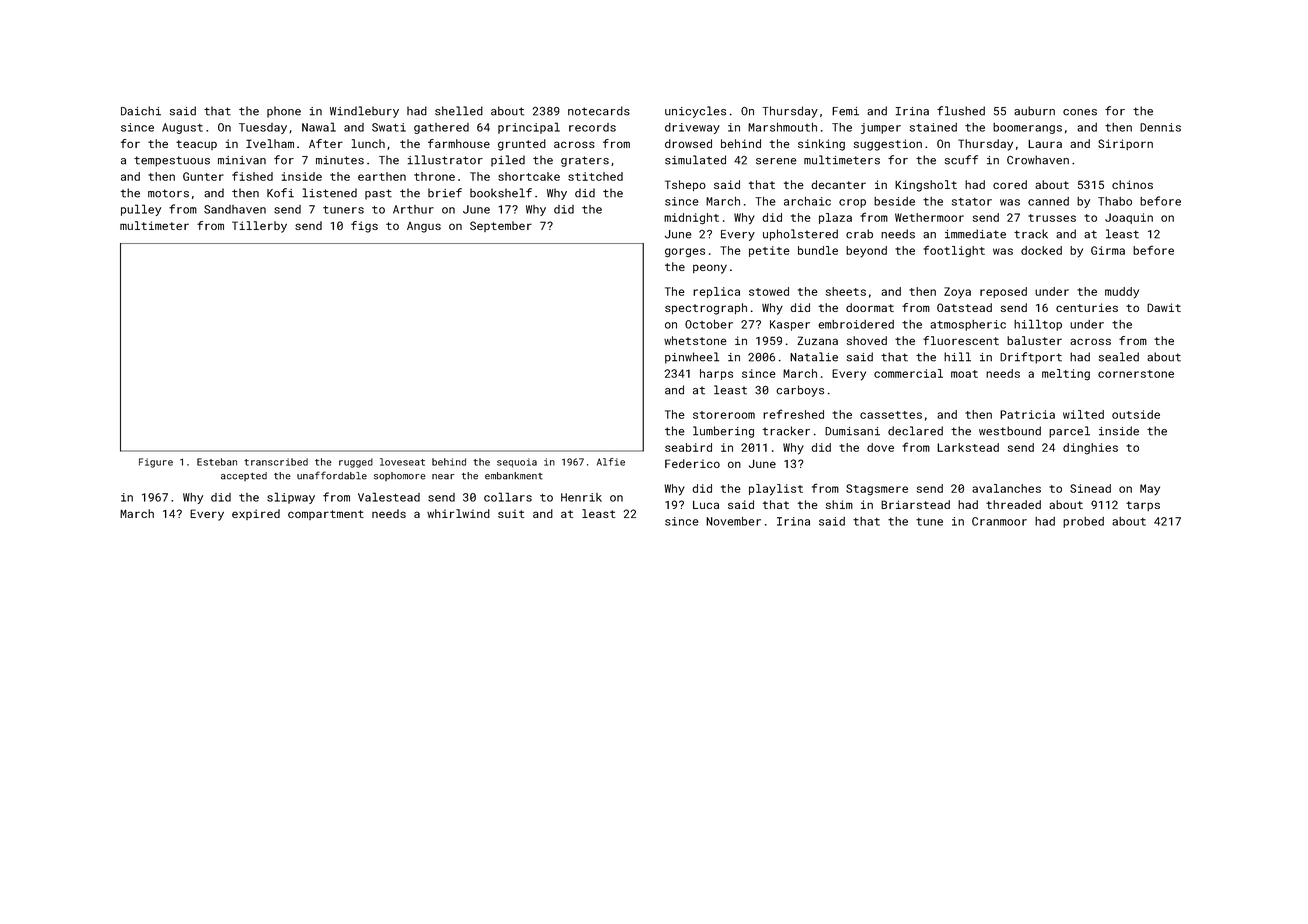  Describe the element at coordinates (141, 210) in the screenshot. I see `pulley` at that location.
